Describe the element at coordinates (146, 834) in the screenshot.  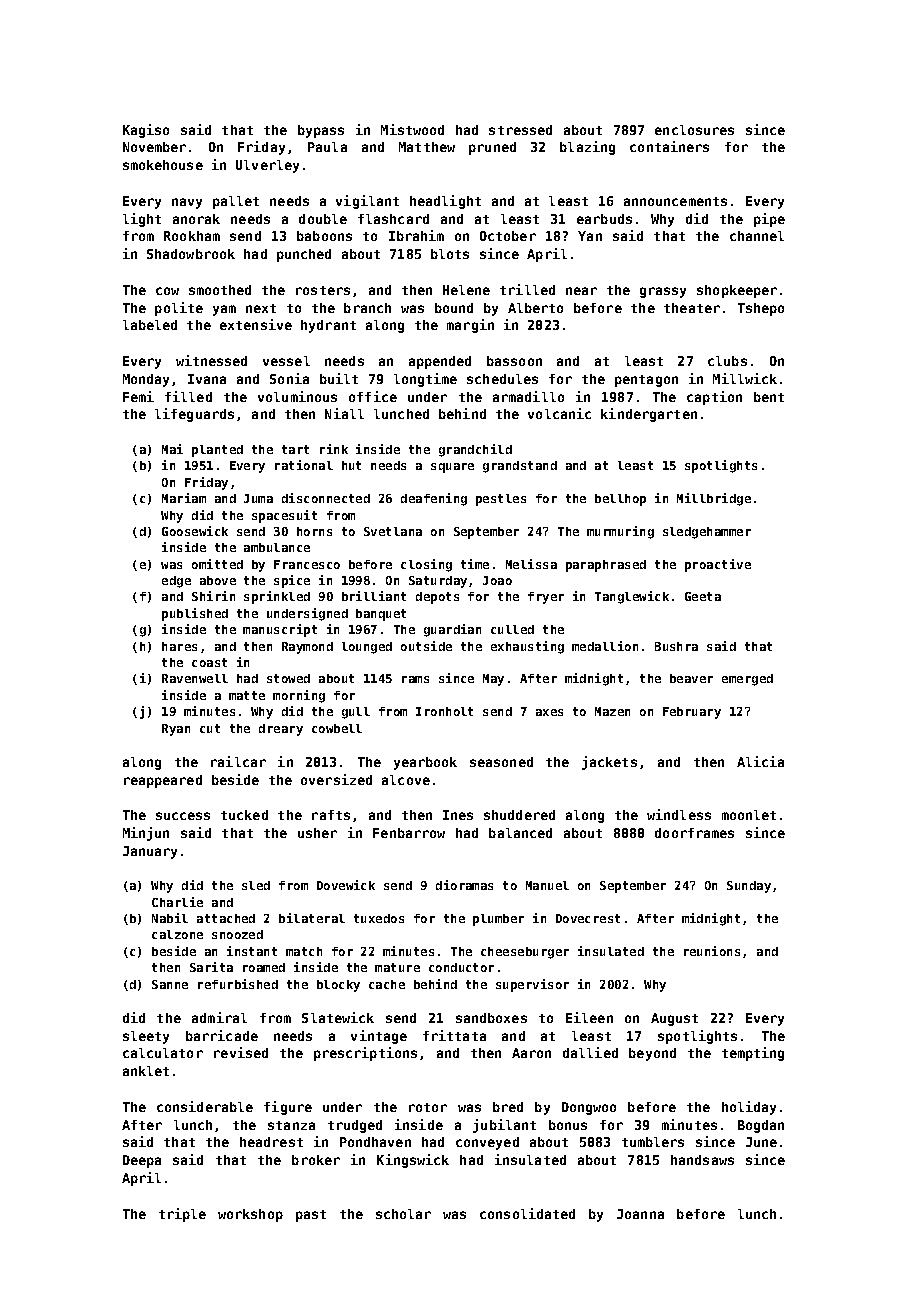
I see `Minjun` at that location.
